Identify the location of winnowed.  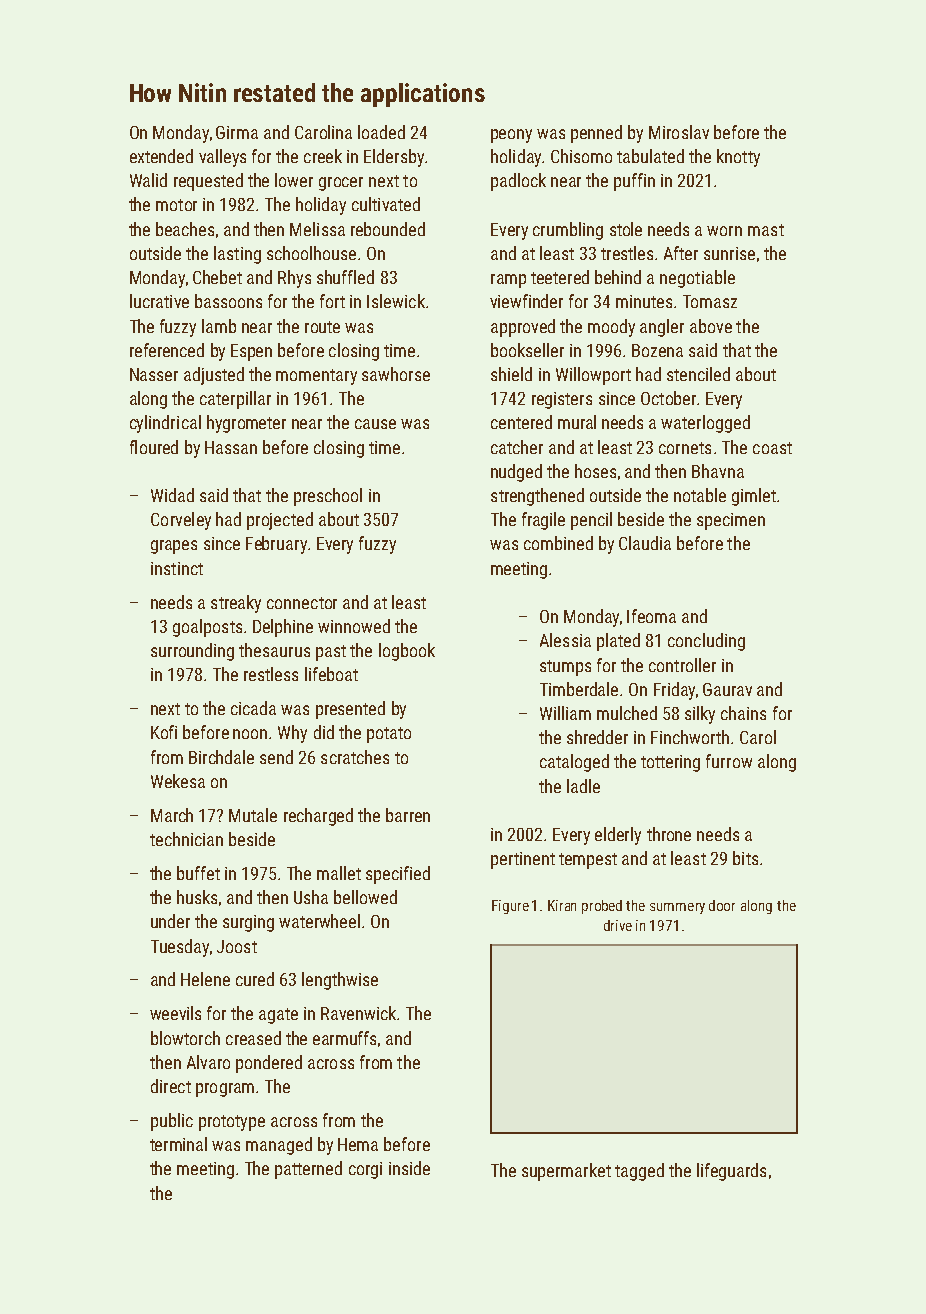
(354, 626).
